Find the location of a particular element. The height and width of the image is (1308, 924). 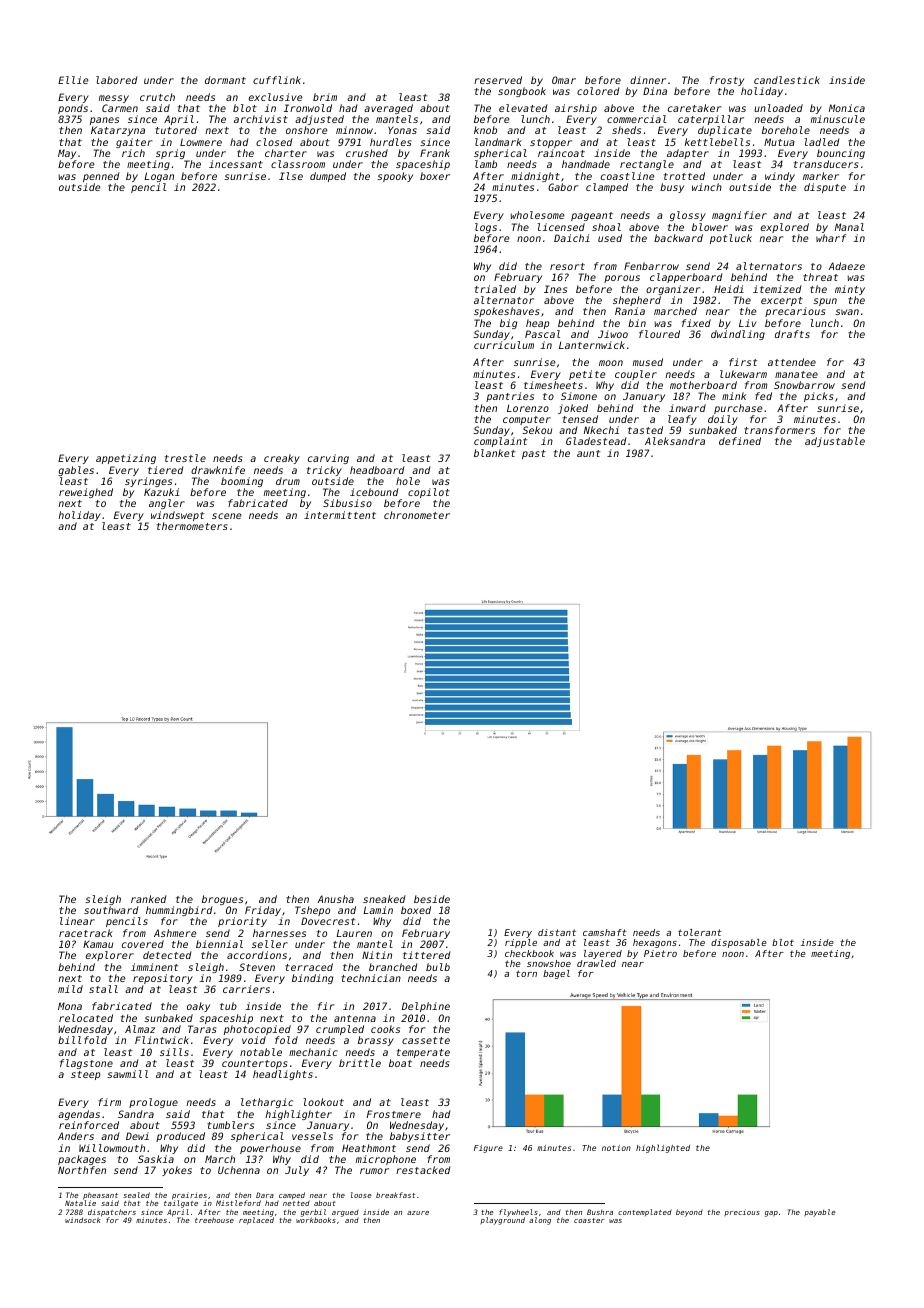

azure is located at coordinates (418, 1213).
